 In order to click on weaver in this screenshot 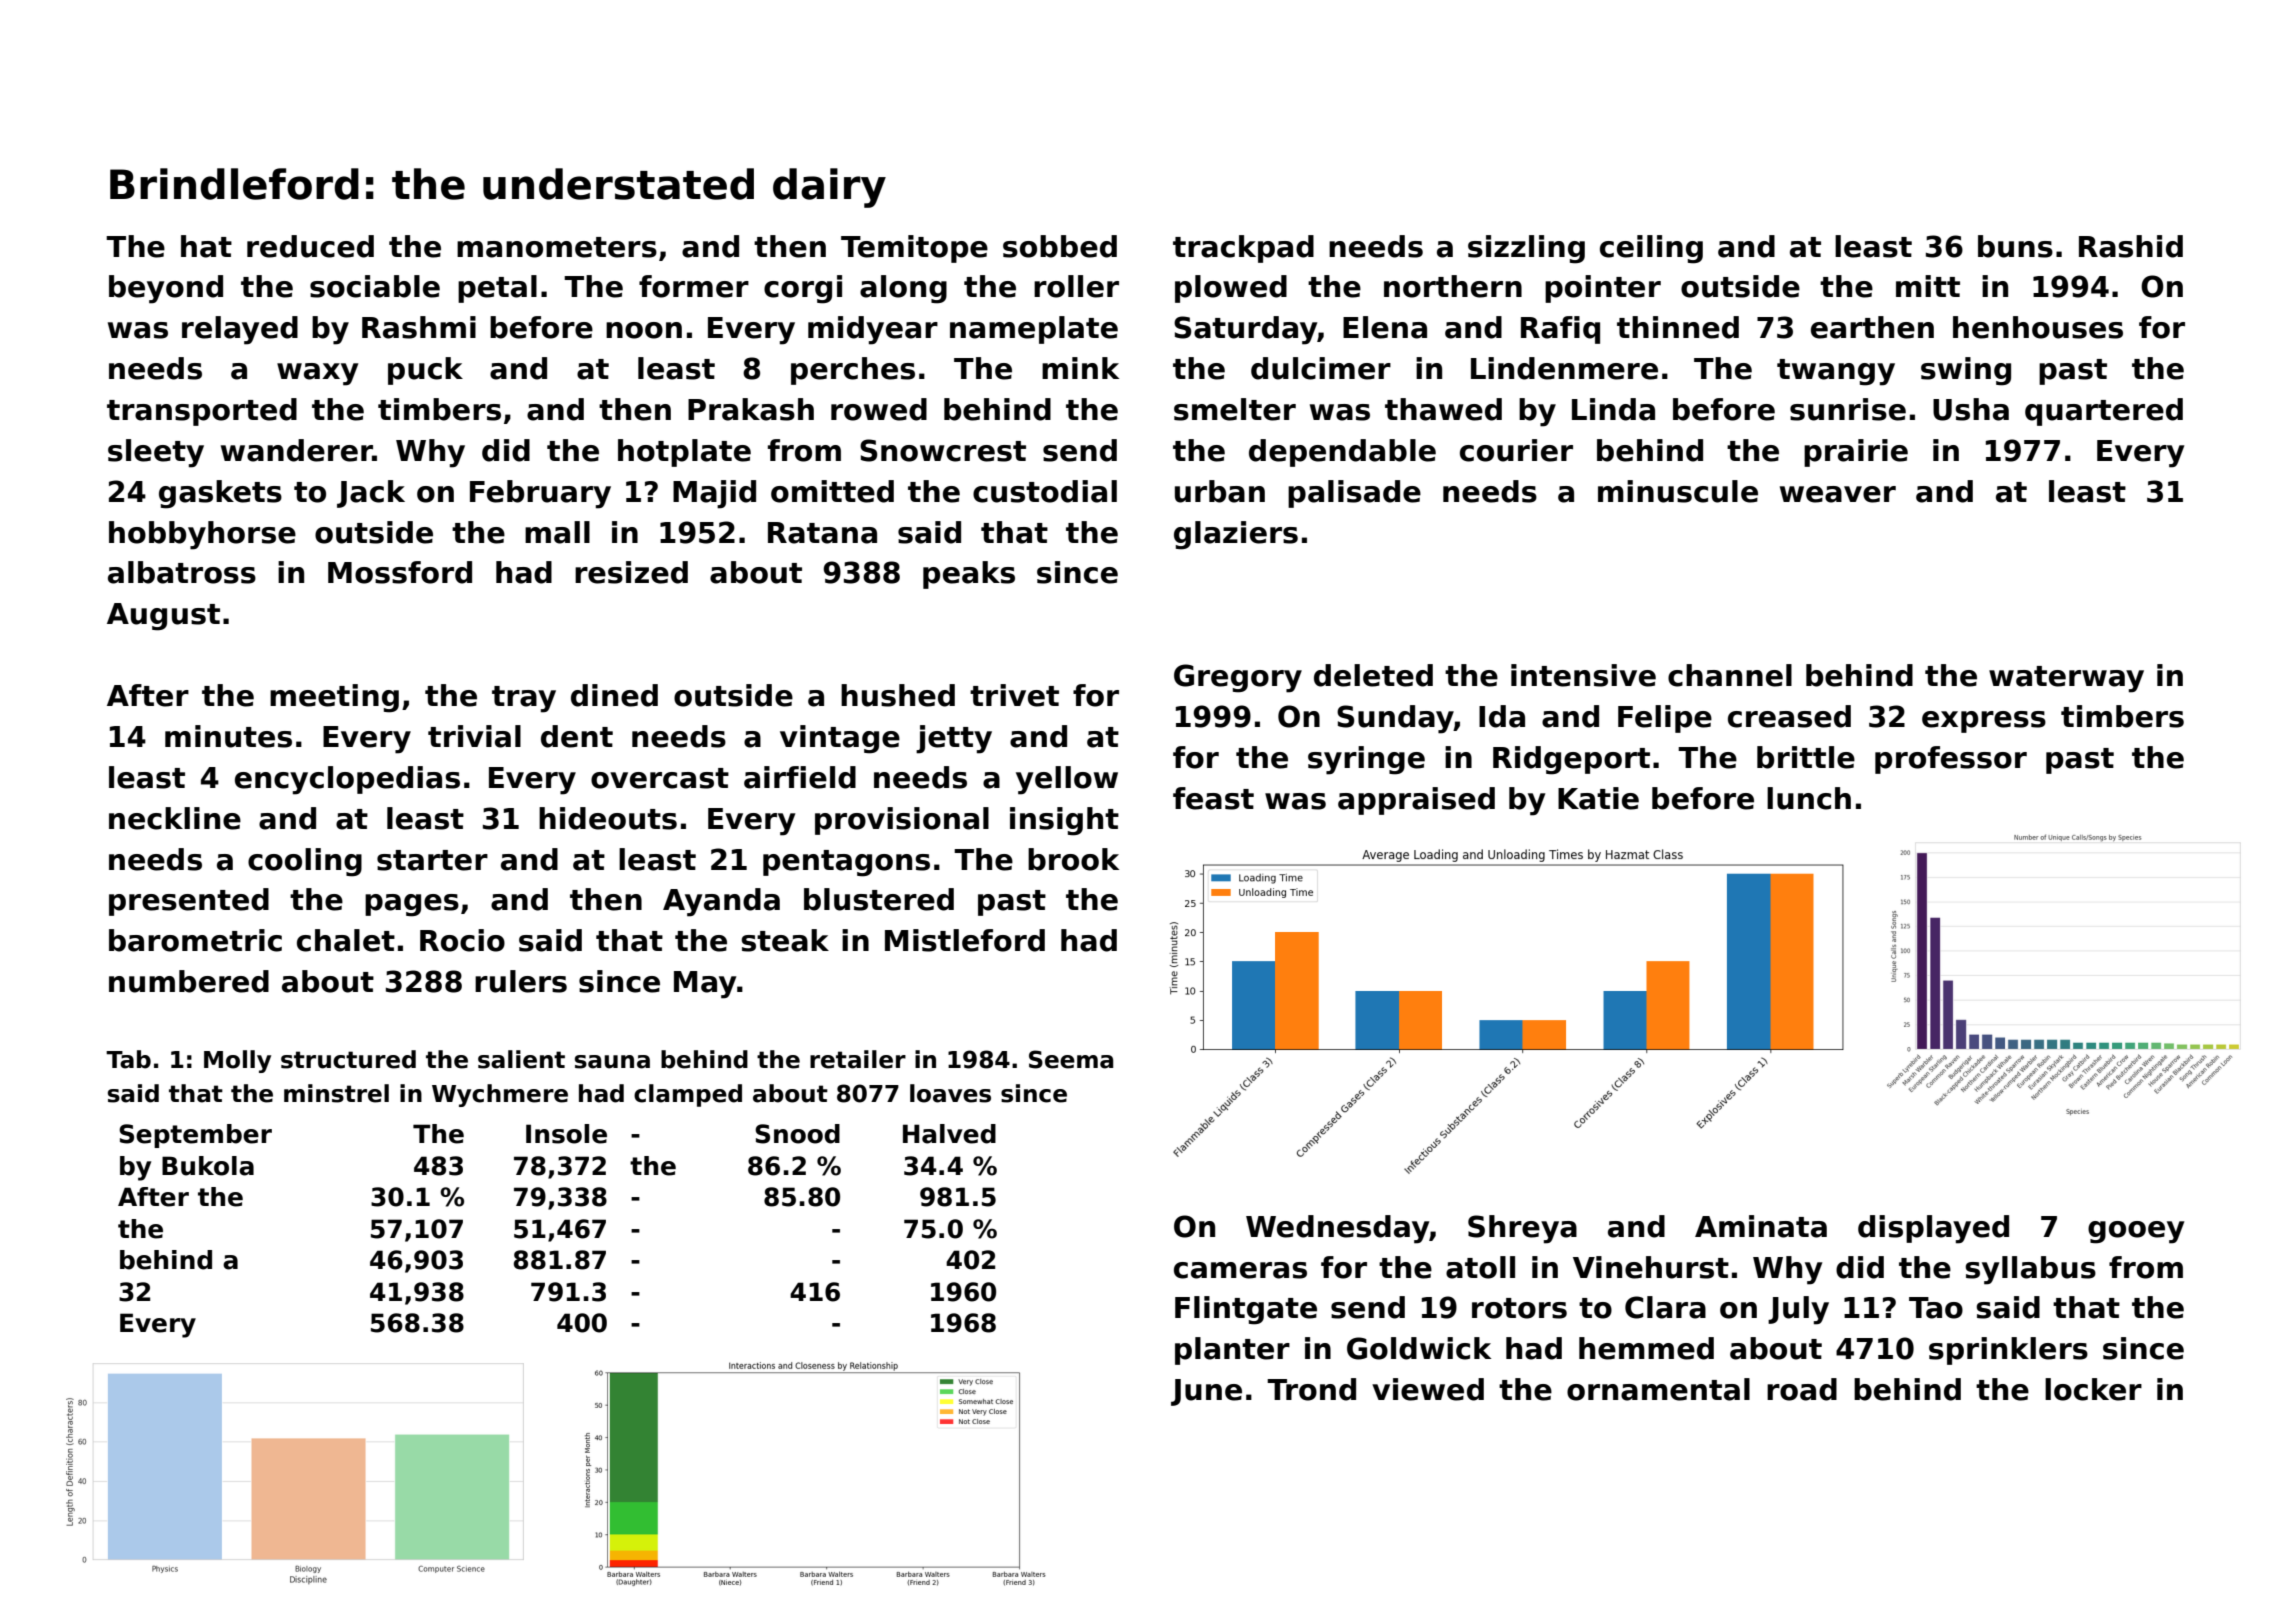, I will do `click(1838, 494)`.
